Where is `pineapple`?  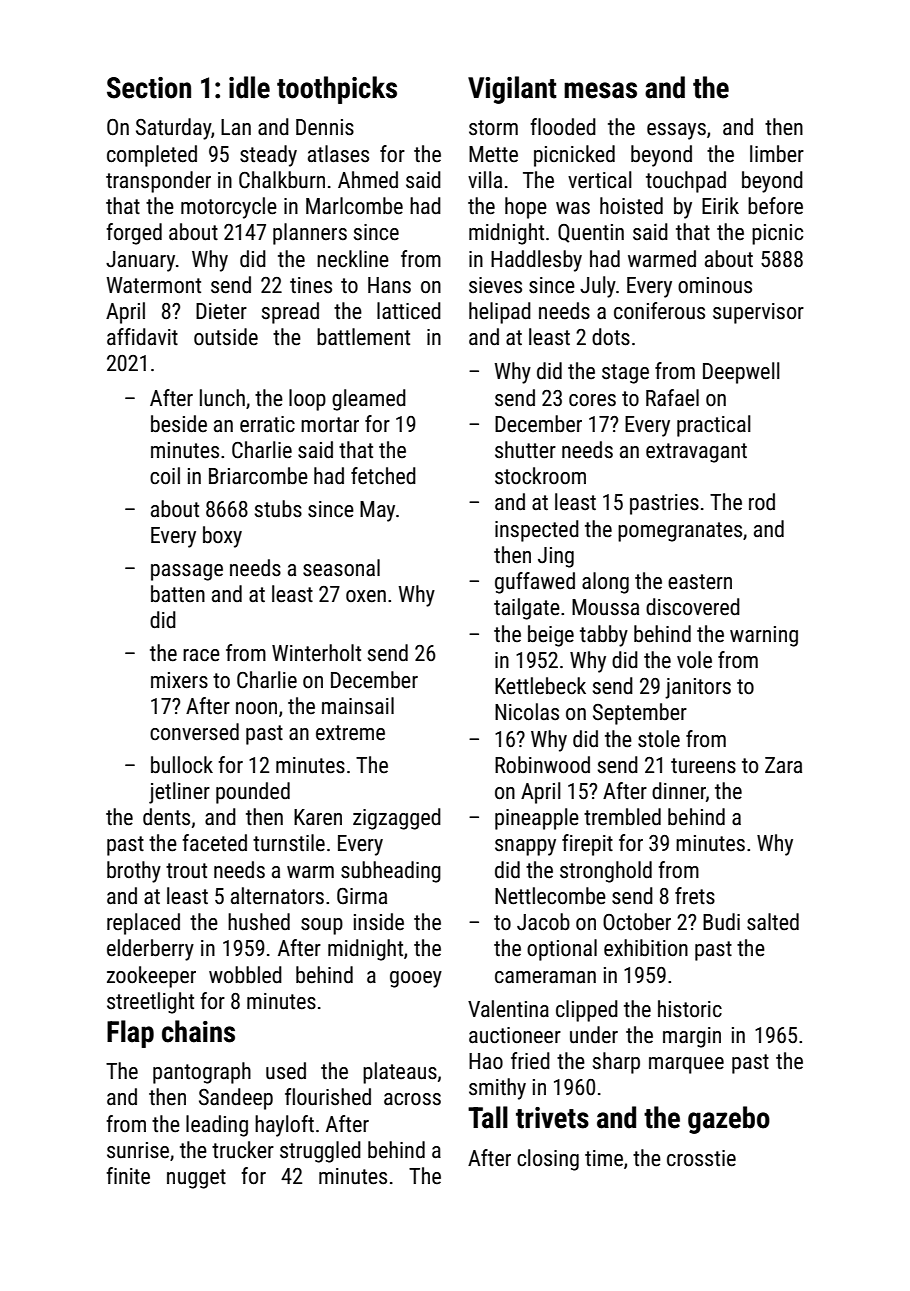
pineapple is located at coordinates (537, 819).
